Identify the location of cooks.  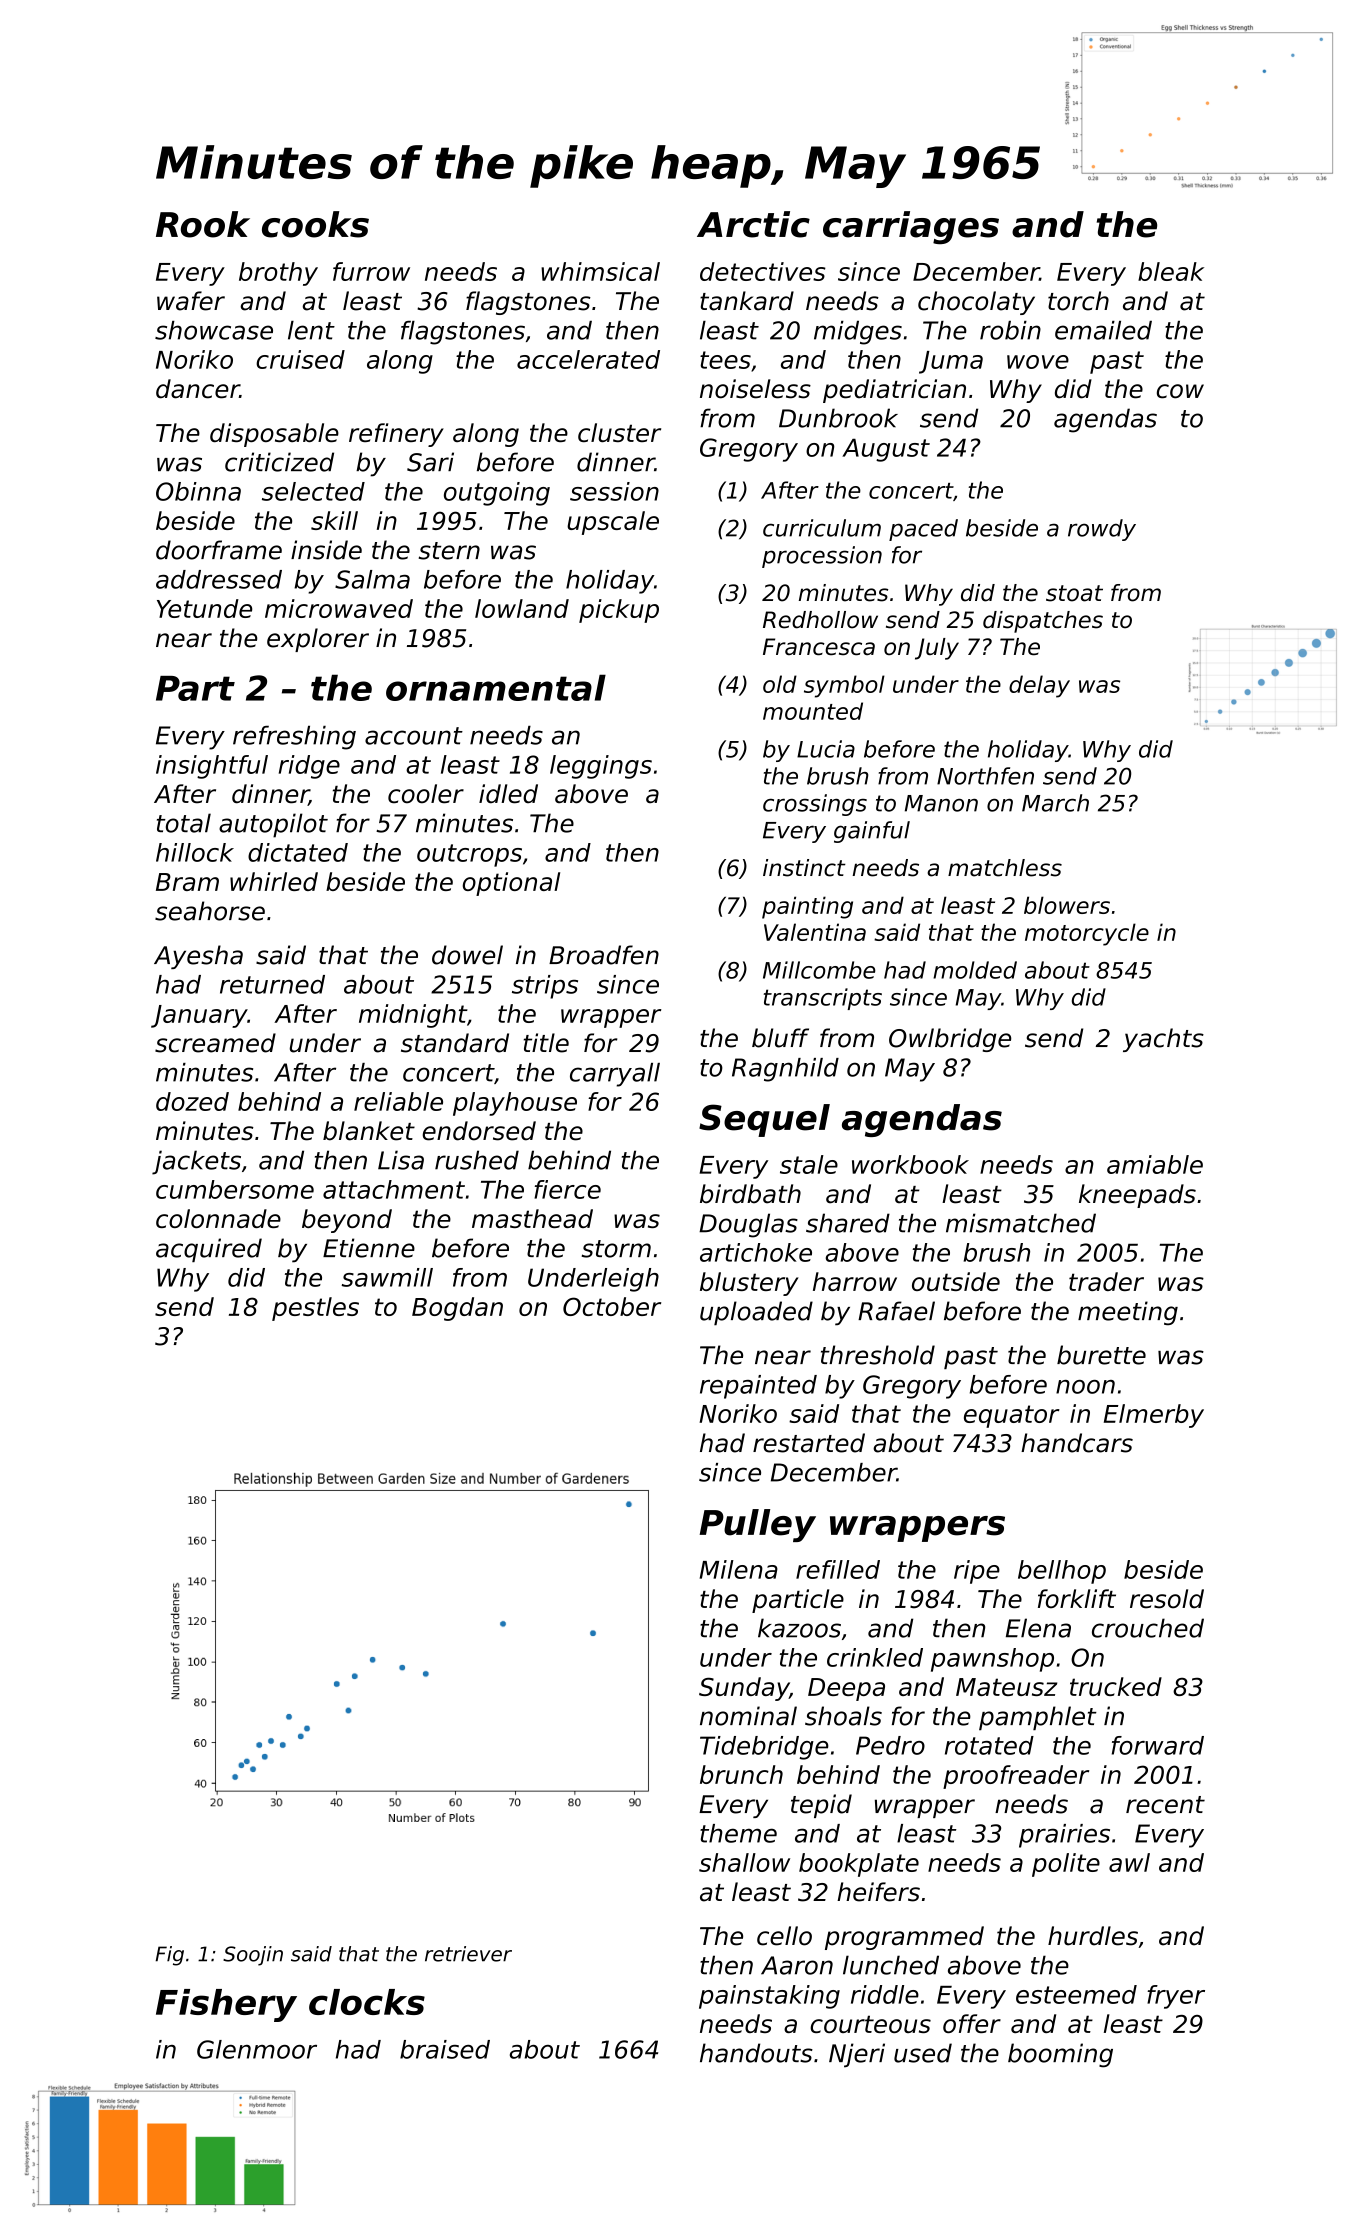
(315, 224).
